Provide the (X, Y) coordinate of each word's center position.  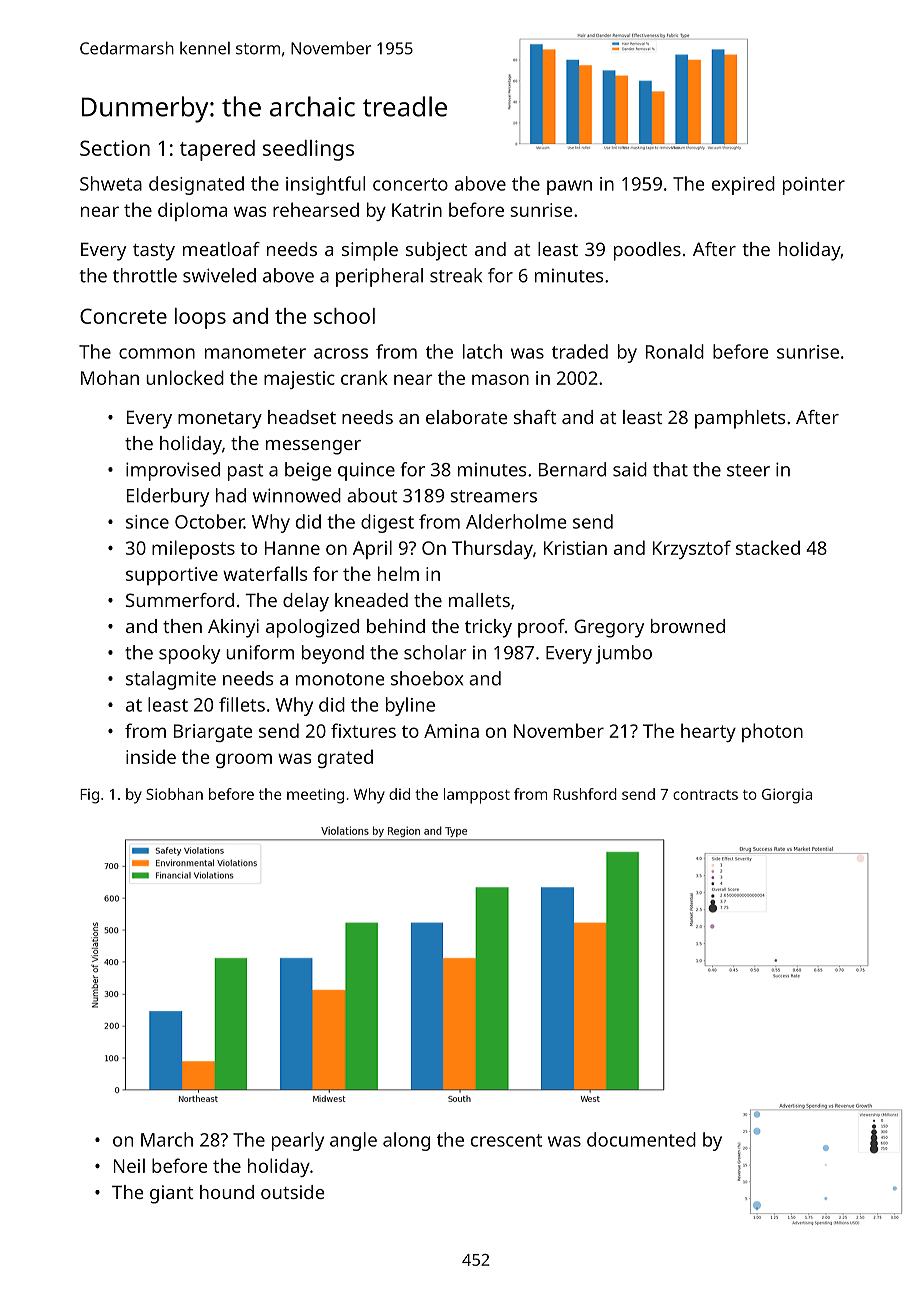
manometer (255, 352)
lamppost (477, 796)
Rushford (585, 794)
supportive (172, 576)
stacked (768, 547)
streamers (493, 496)
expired (743, 185)
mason (500, 379)
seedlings (308, 150)
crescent (506, 1140)
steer (748, 470)
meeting (315, 796)
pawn (569, 187)
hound (227, 1192)
